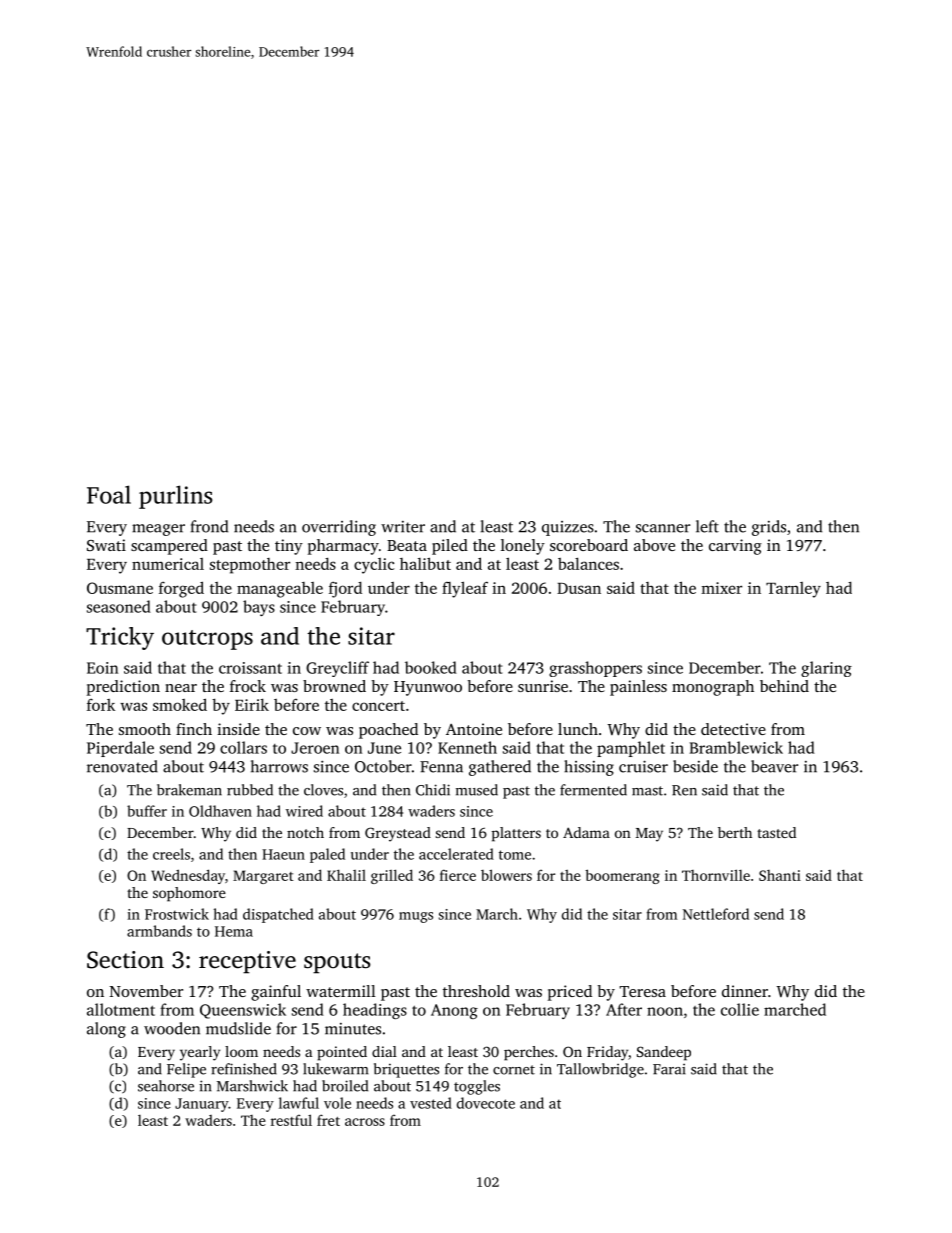 Image resolution: width=952 pixels, height=1233 pixels. What do you see at coordinates (398, 834) in the image?
I see `Greystead` at bounding box center [398, 834].
